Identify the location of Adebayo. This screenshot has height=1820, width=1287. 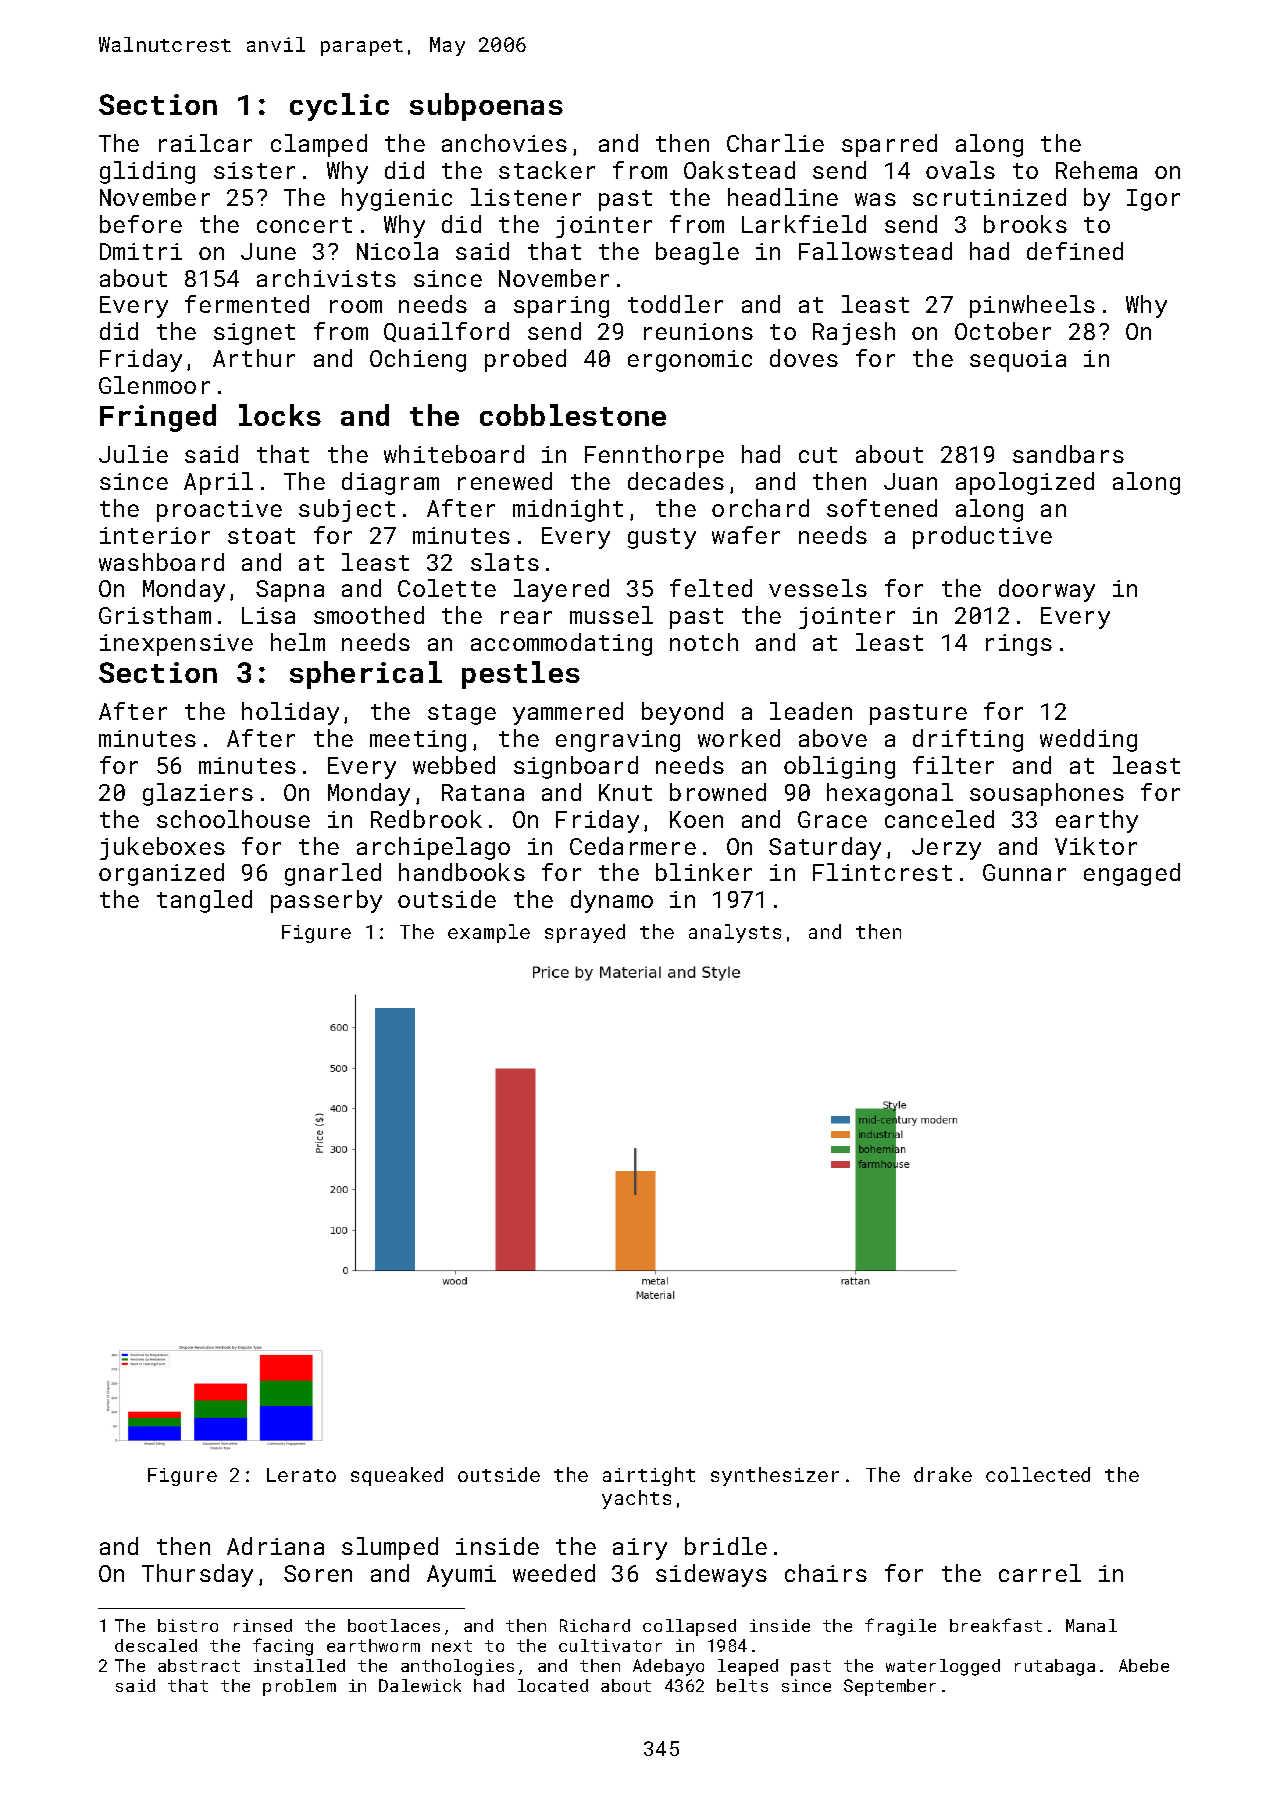
(668, 1667).
